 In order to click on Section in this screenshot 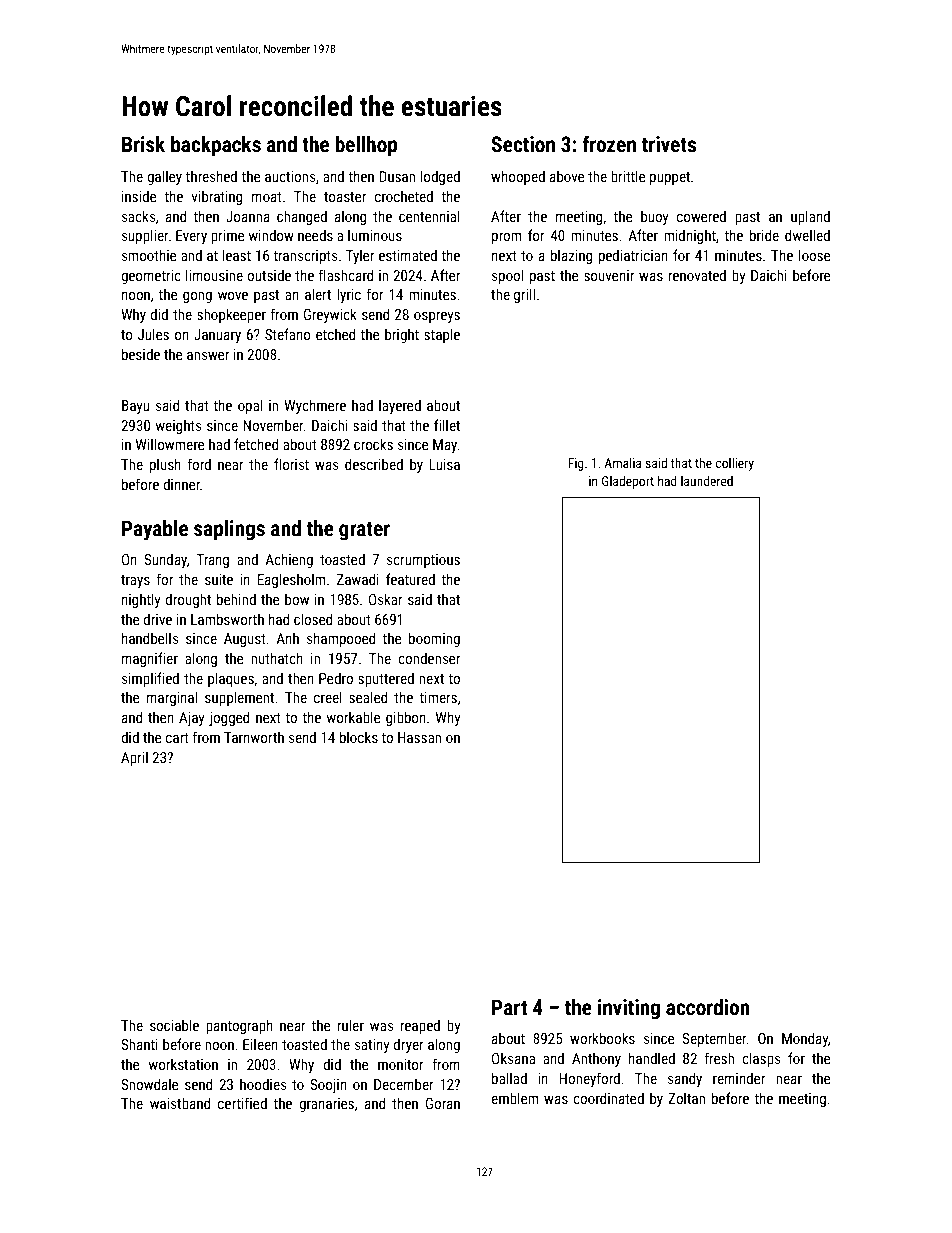, I will do `click(523, 144)`.
